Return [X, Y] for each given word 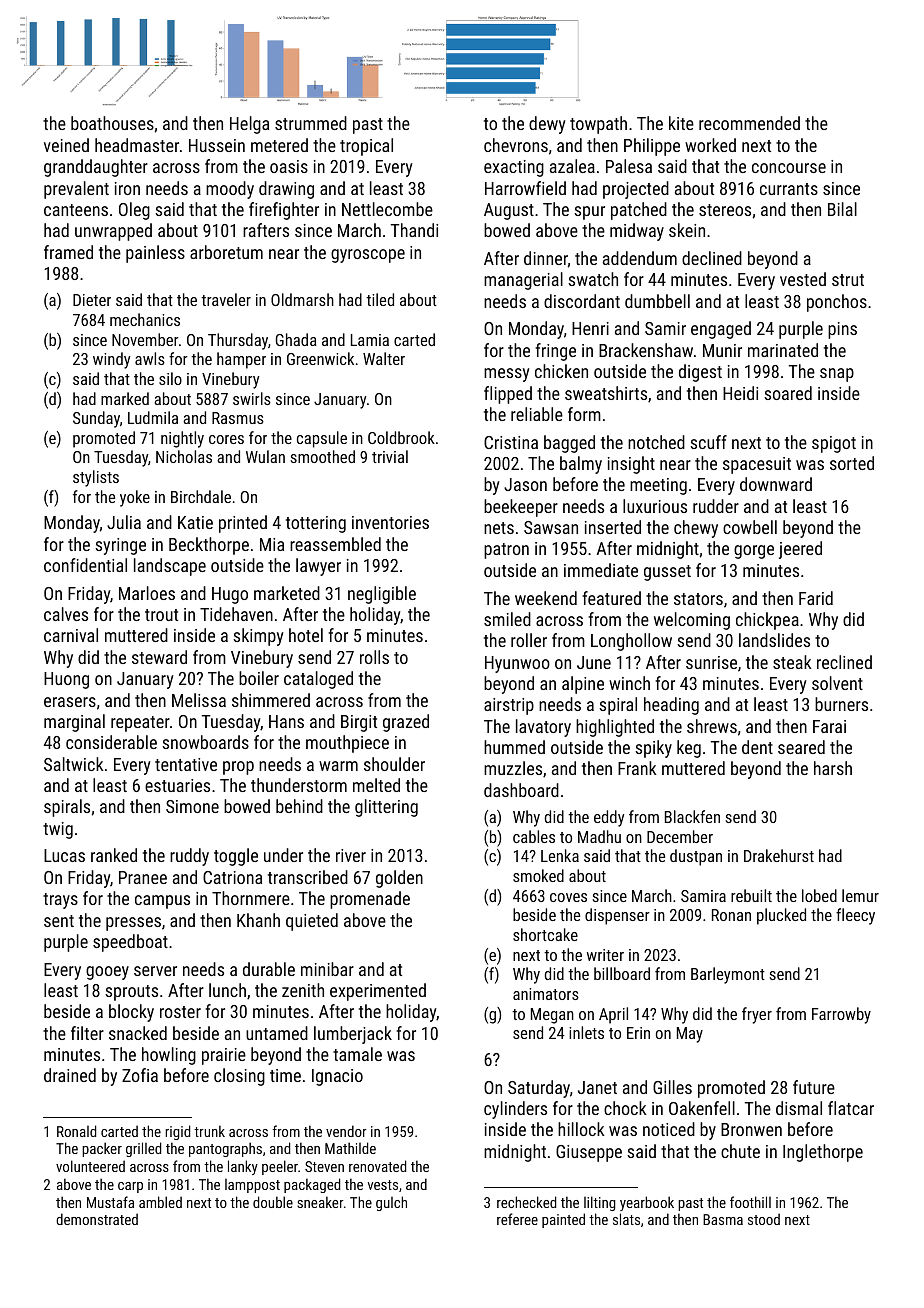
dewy [547, 125]
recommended [749, 123]
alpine [583, 685]
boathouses [112, 123]
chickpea [767, 621]
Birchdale [201, 496]
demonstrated [97, 1219]
